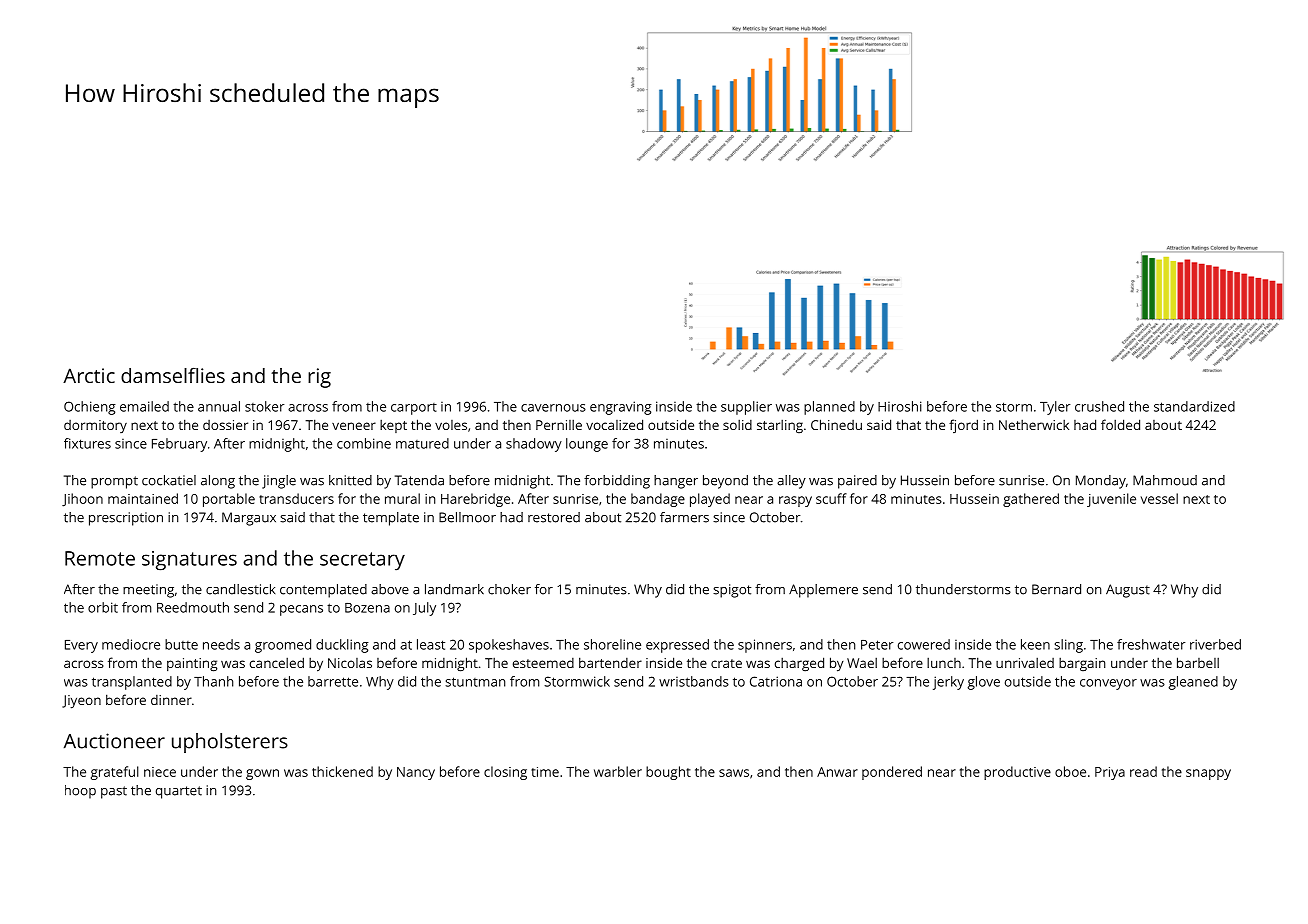 The width and height of the document is (1308, 924). Describe the element at coordinates (393, 426) in the document. I see `kept` at that location.
